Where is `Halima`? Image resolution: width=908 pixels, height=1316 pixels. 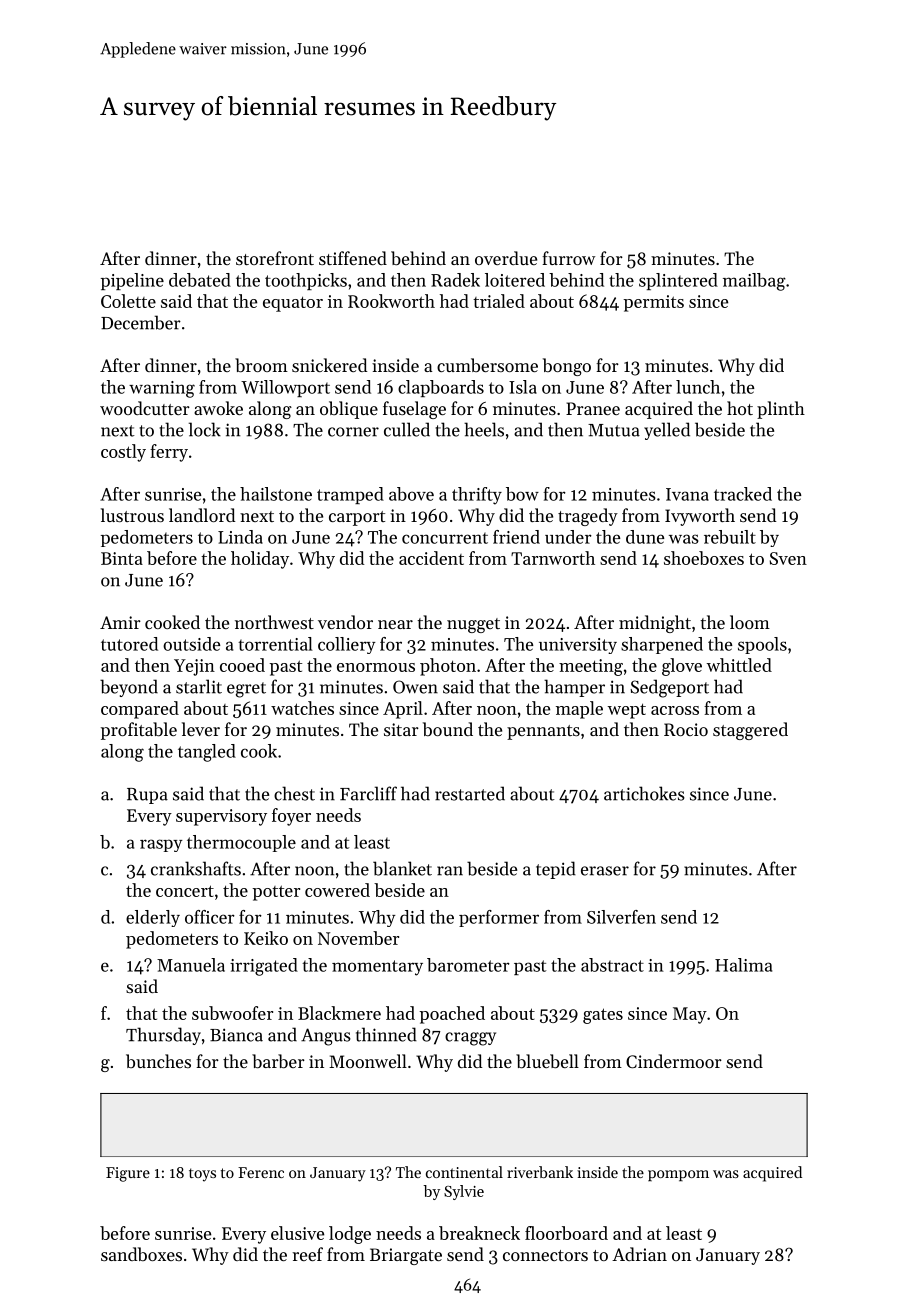
Halima is located at coordinates (743, 965).
